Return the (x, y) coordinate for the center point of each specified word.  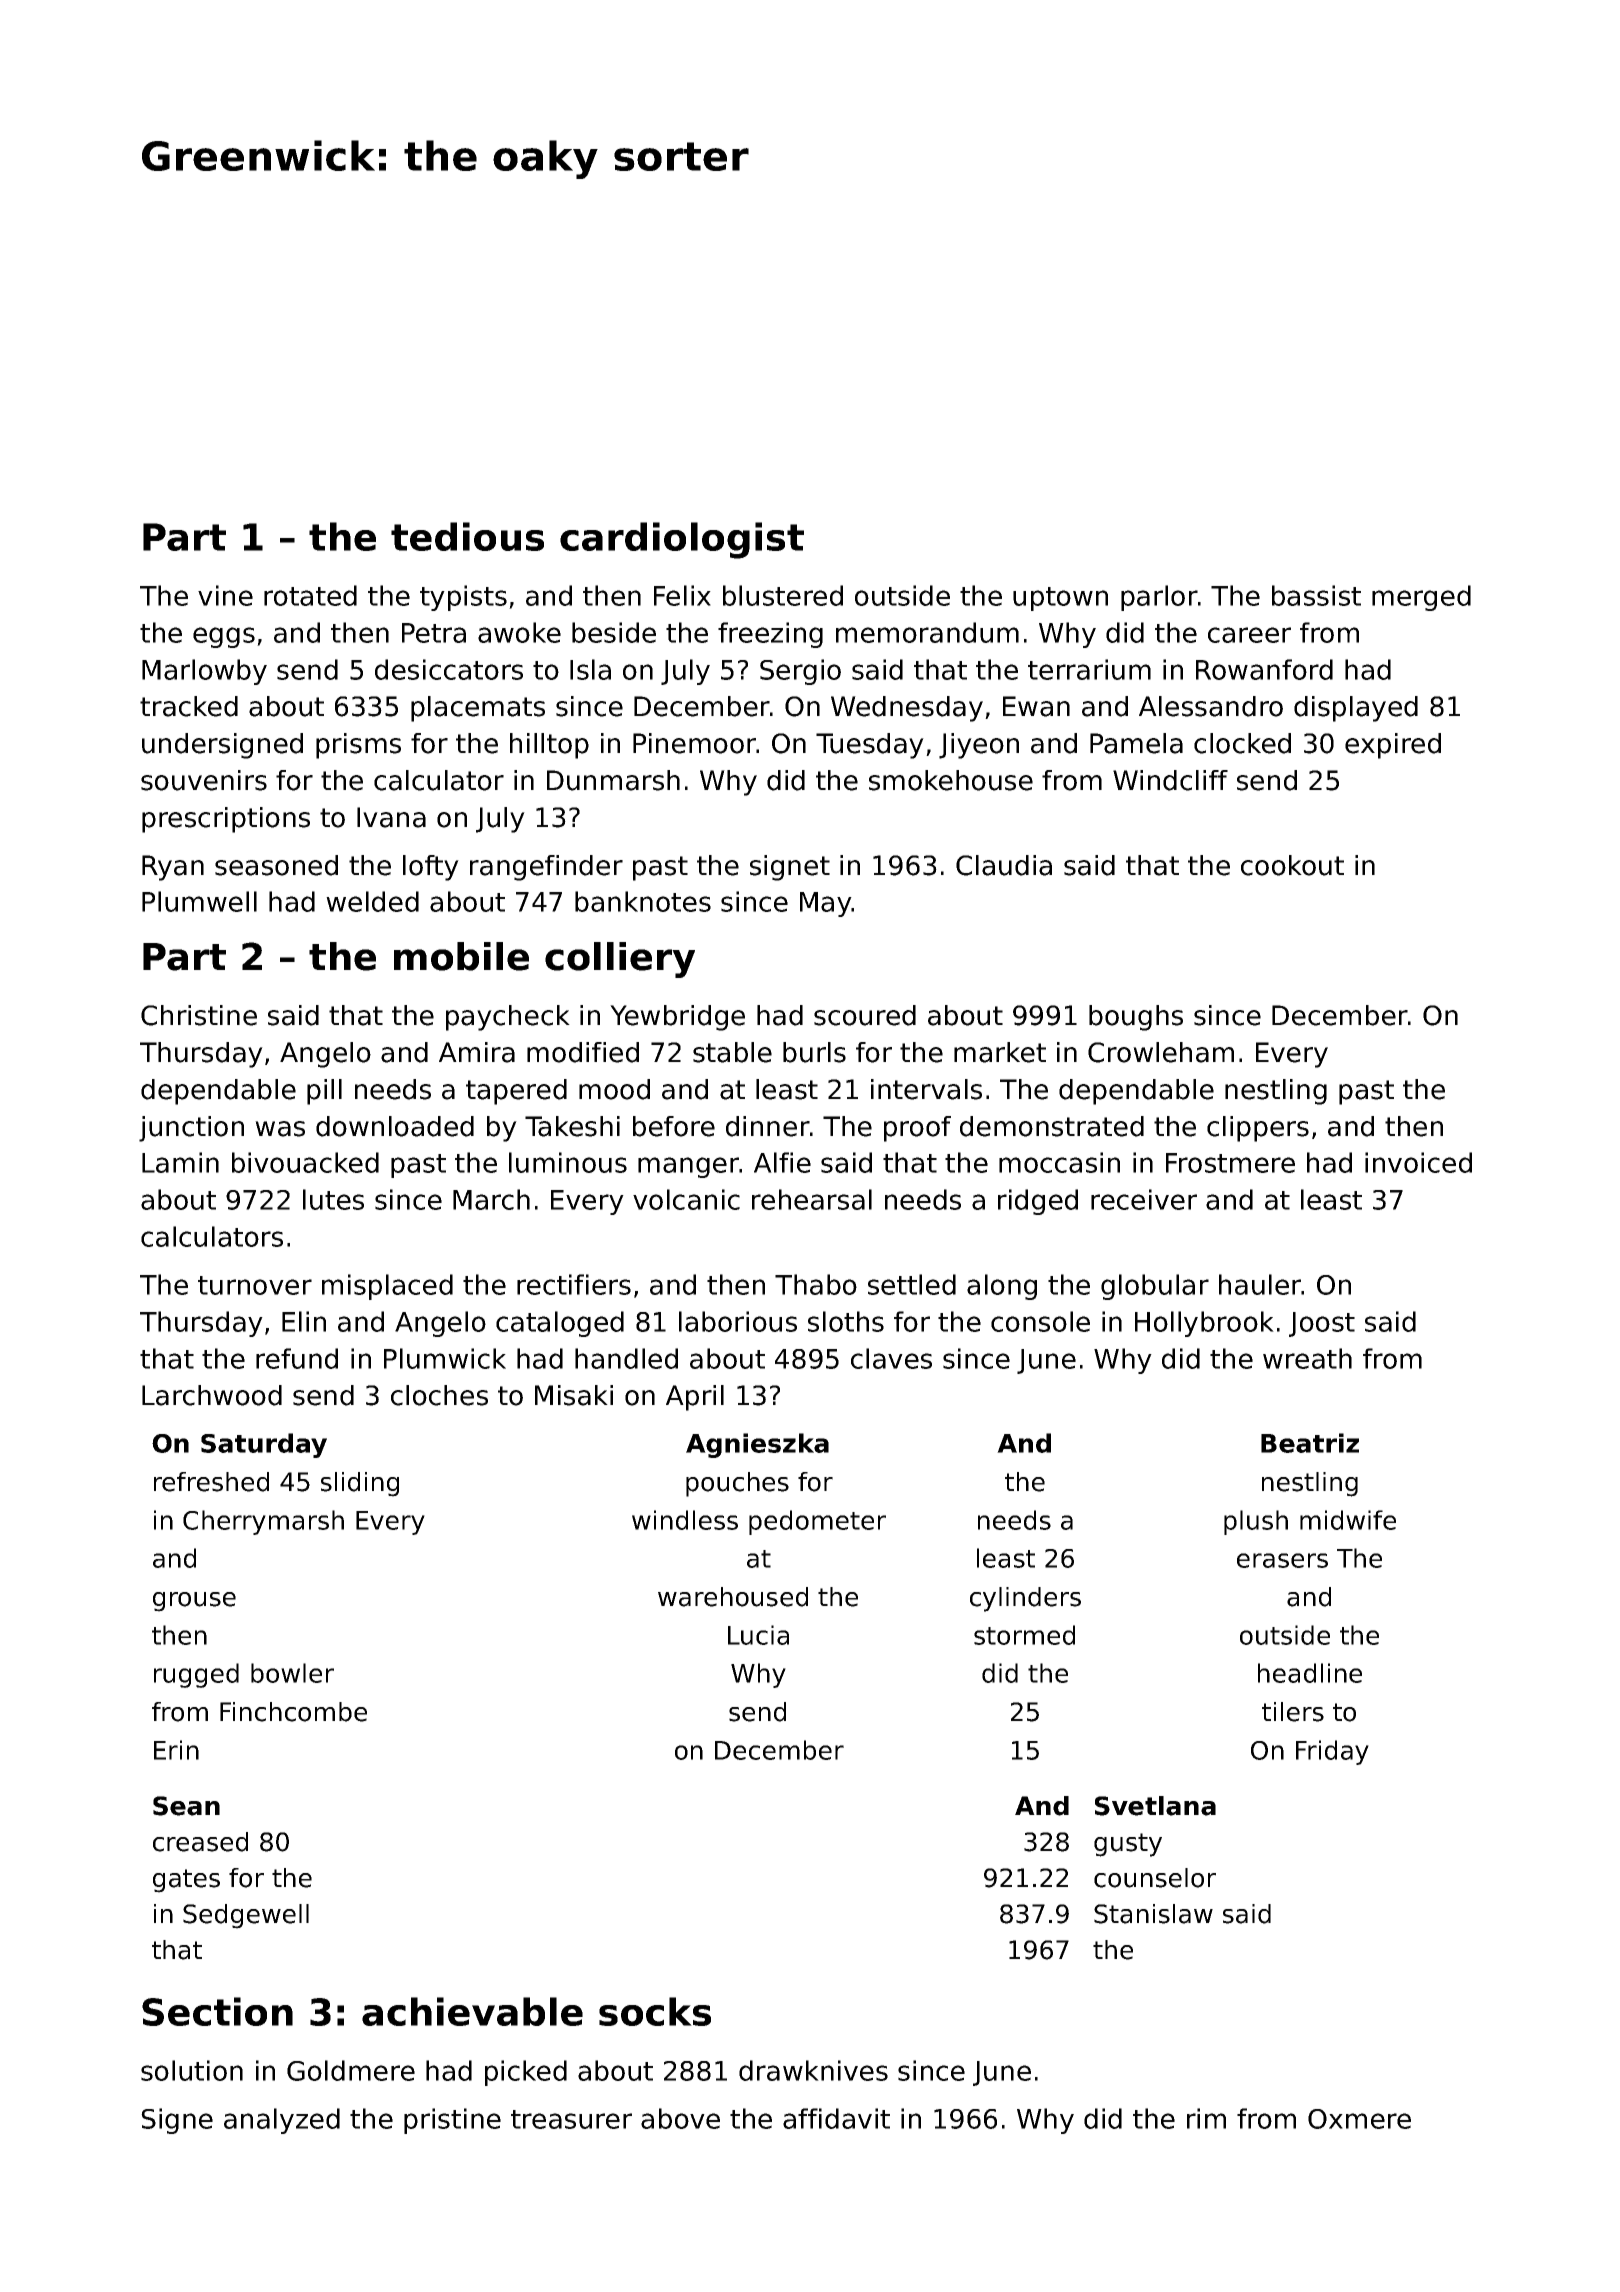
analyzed (282, 2121)
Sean (186, 1806)
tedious (467, 536)
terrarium (1089, 669)
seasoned (276, 865)
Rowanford (1264, 669)
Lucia (758, 1635)
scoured (865, 1015)
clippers (1258, 1129)
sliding (360, 1484)
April (695, 1398)
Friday (1332, 1752)
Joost (1322, 1324)
